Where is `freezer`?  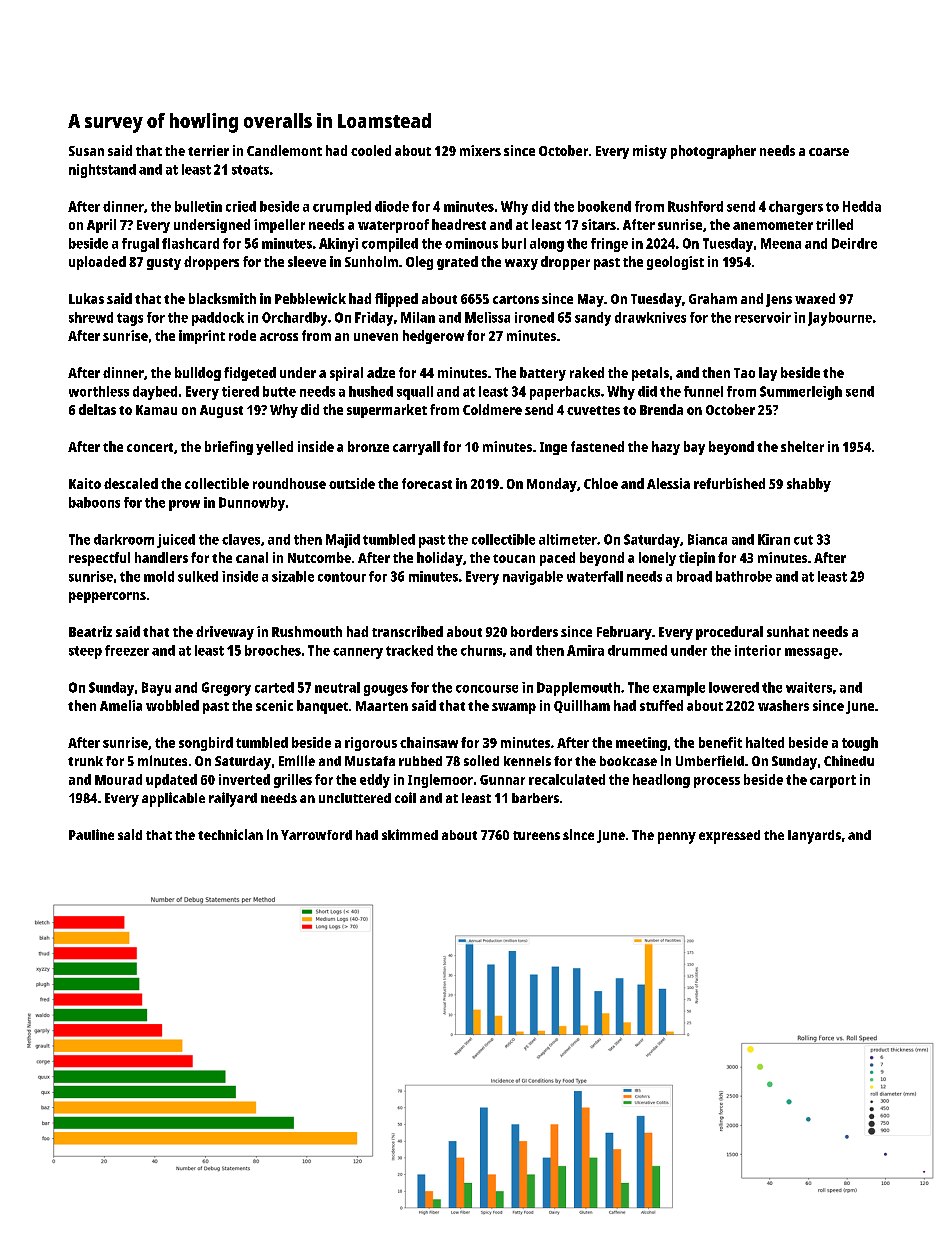 freezer is located at coordinates (127, 650).
